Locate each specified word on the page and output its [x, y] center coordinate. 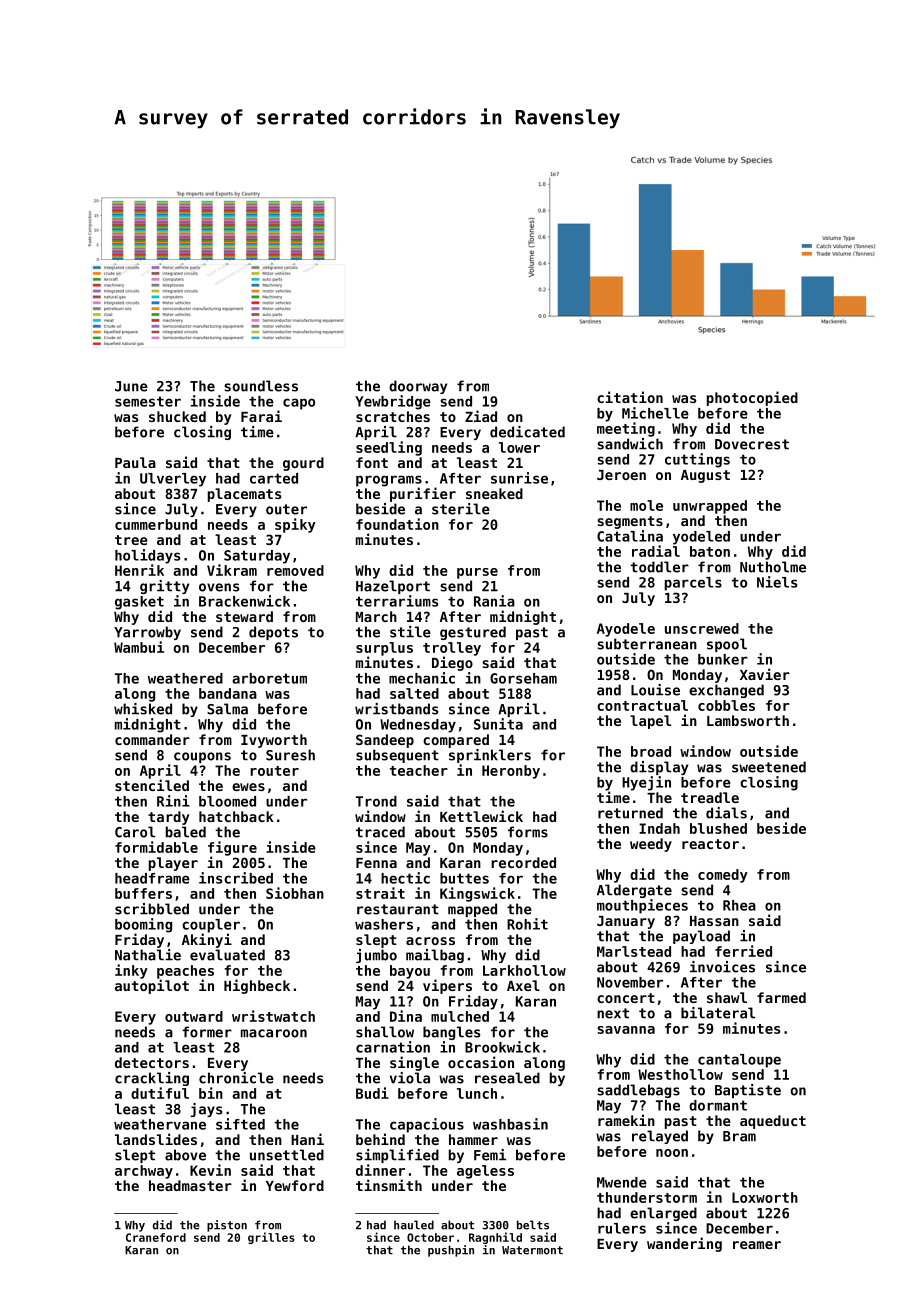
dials [726, 813]
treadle [710, 797]
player [173, 864]
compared [456, 741]
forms [528, 832]
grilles [271, 1238]
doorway [418, 387]
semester [148, 401]
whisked [143, 709]
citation [630, 397]
